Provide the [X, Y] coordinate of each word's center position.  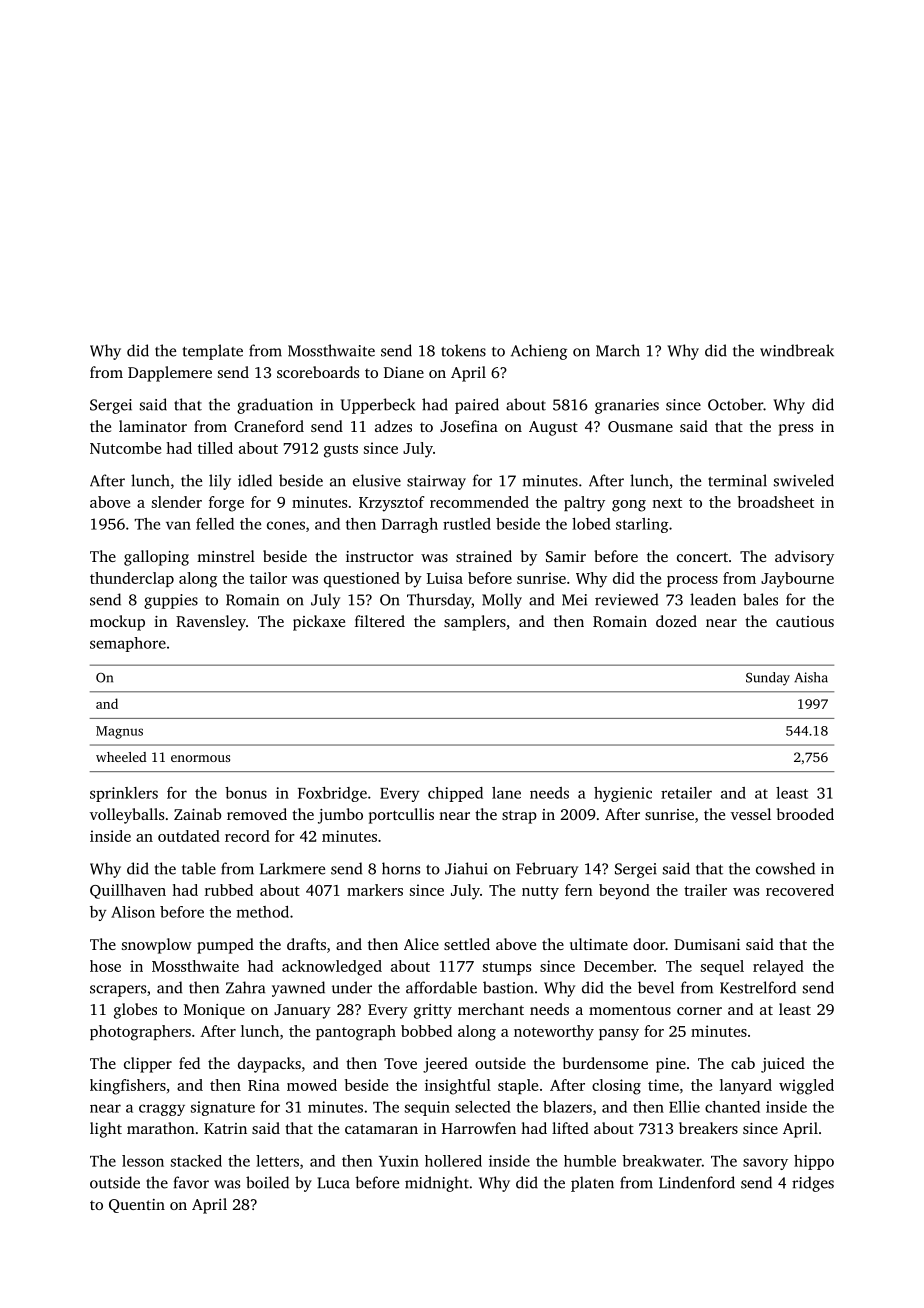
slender [177, 502]
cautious [805, 621]
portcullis [401, 816]
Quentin [137, 1206]
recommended [479, 502]
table [199, 868]
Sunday [768, 679]
